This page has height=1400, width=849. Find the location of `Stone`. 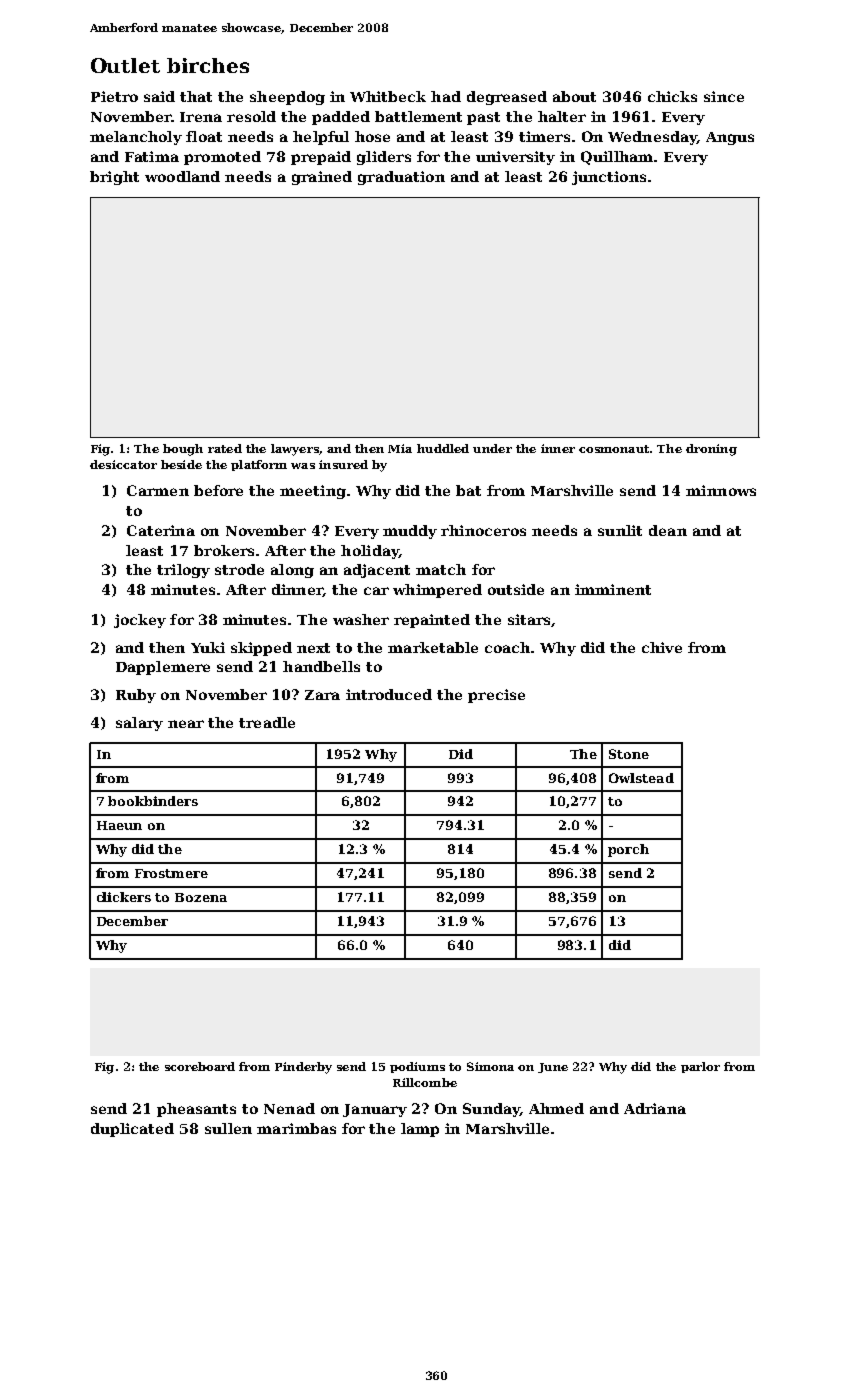

Stone is located at coordinates (629, 754).
